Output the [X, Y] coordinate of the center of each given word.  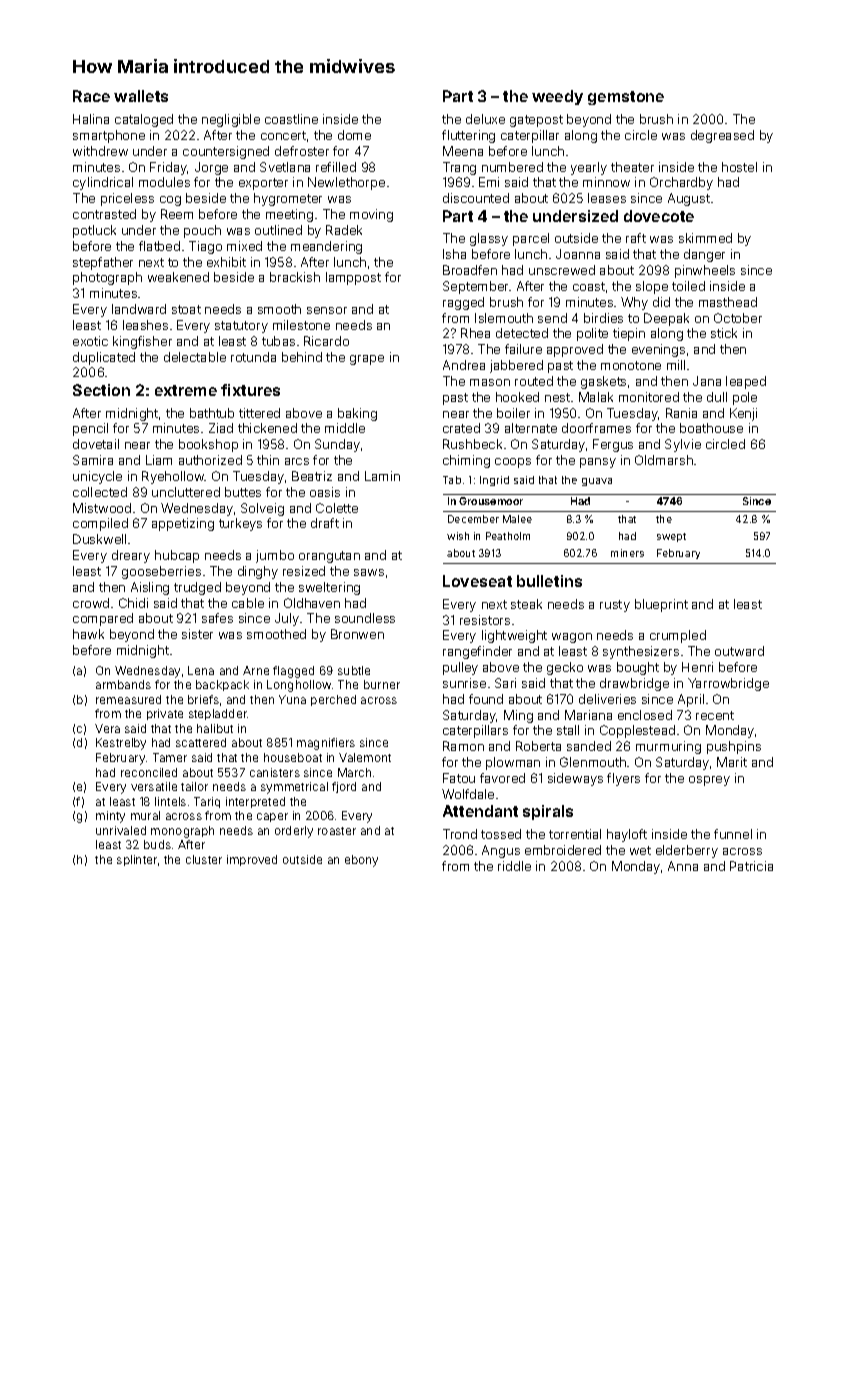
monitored [649, 397]
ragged [463, 303]
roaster [337, 831]
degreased [722, 136]
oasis [325, 492]
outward [739, 651]
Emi [489, 182]
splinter [137, 860]
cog [170, 201]
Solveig [262, 509]
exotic [90, 341]
